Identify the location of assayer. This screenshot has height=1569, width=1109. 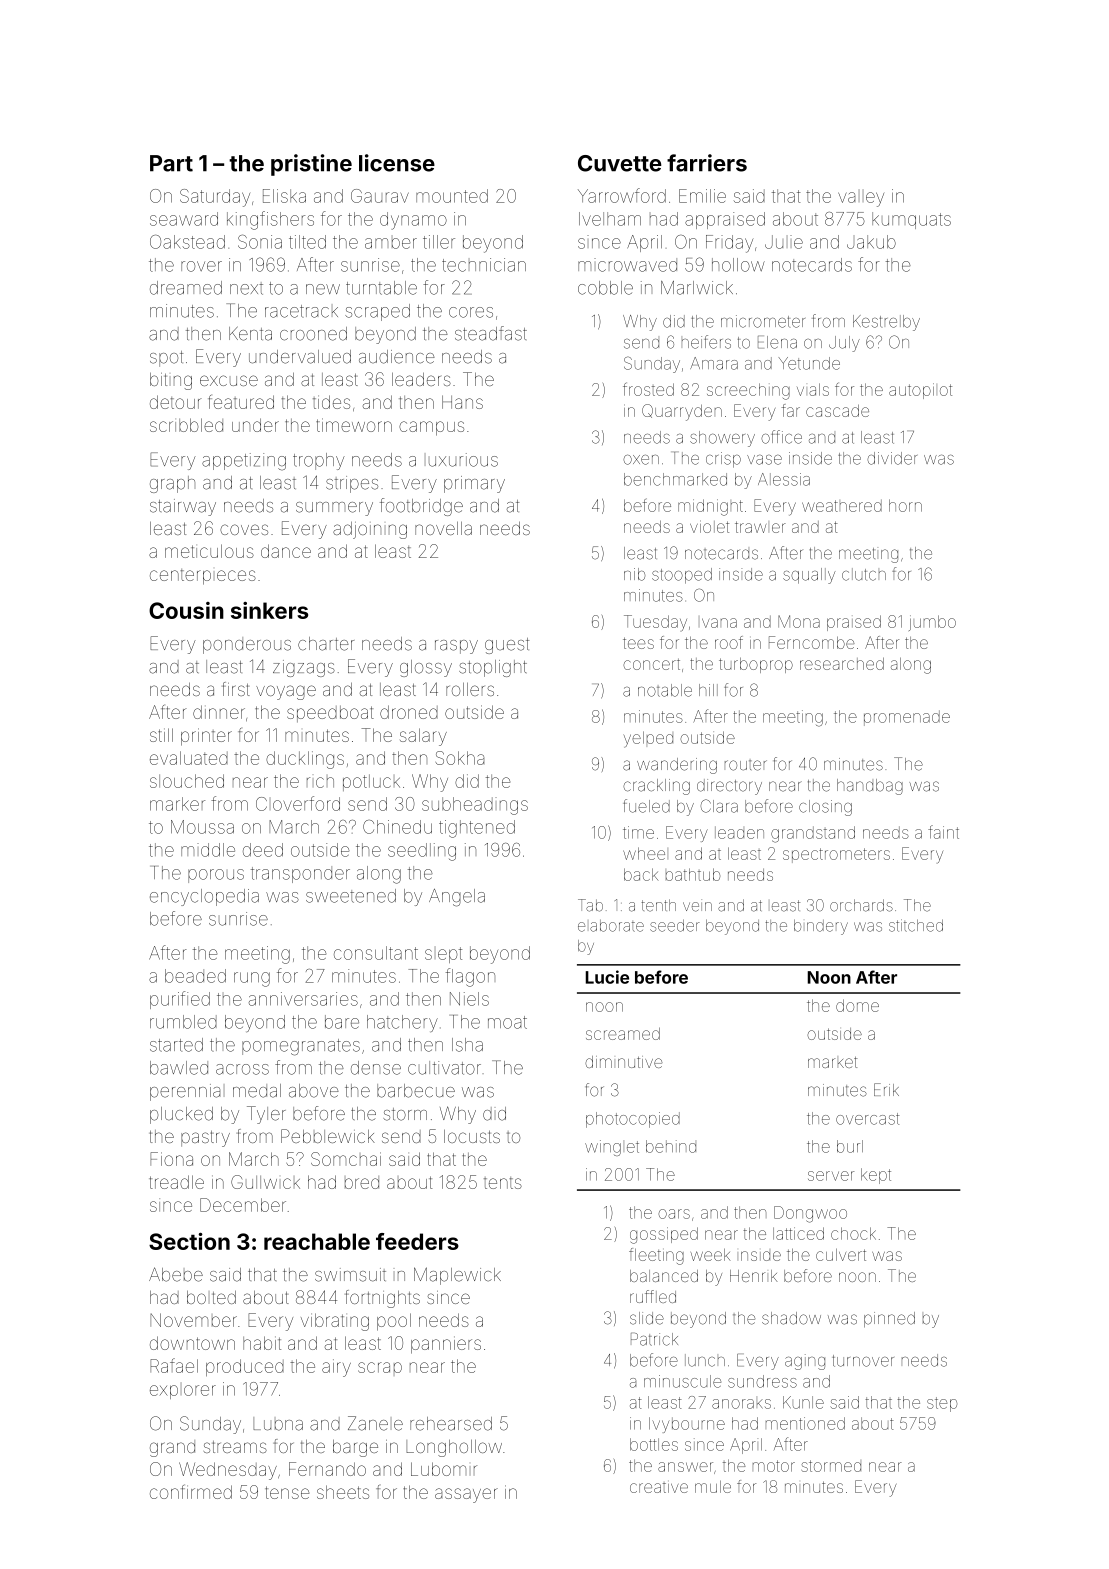
(466, 1495).
